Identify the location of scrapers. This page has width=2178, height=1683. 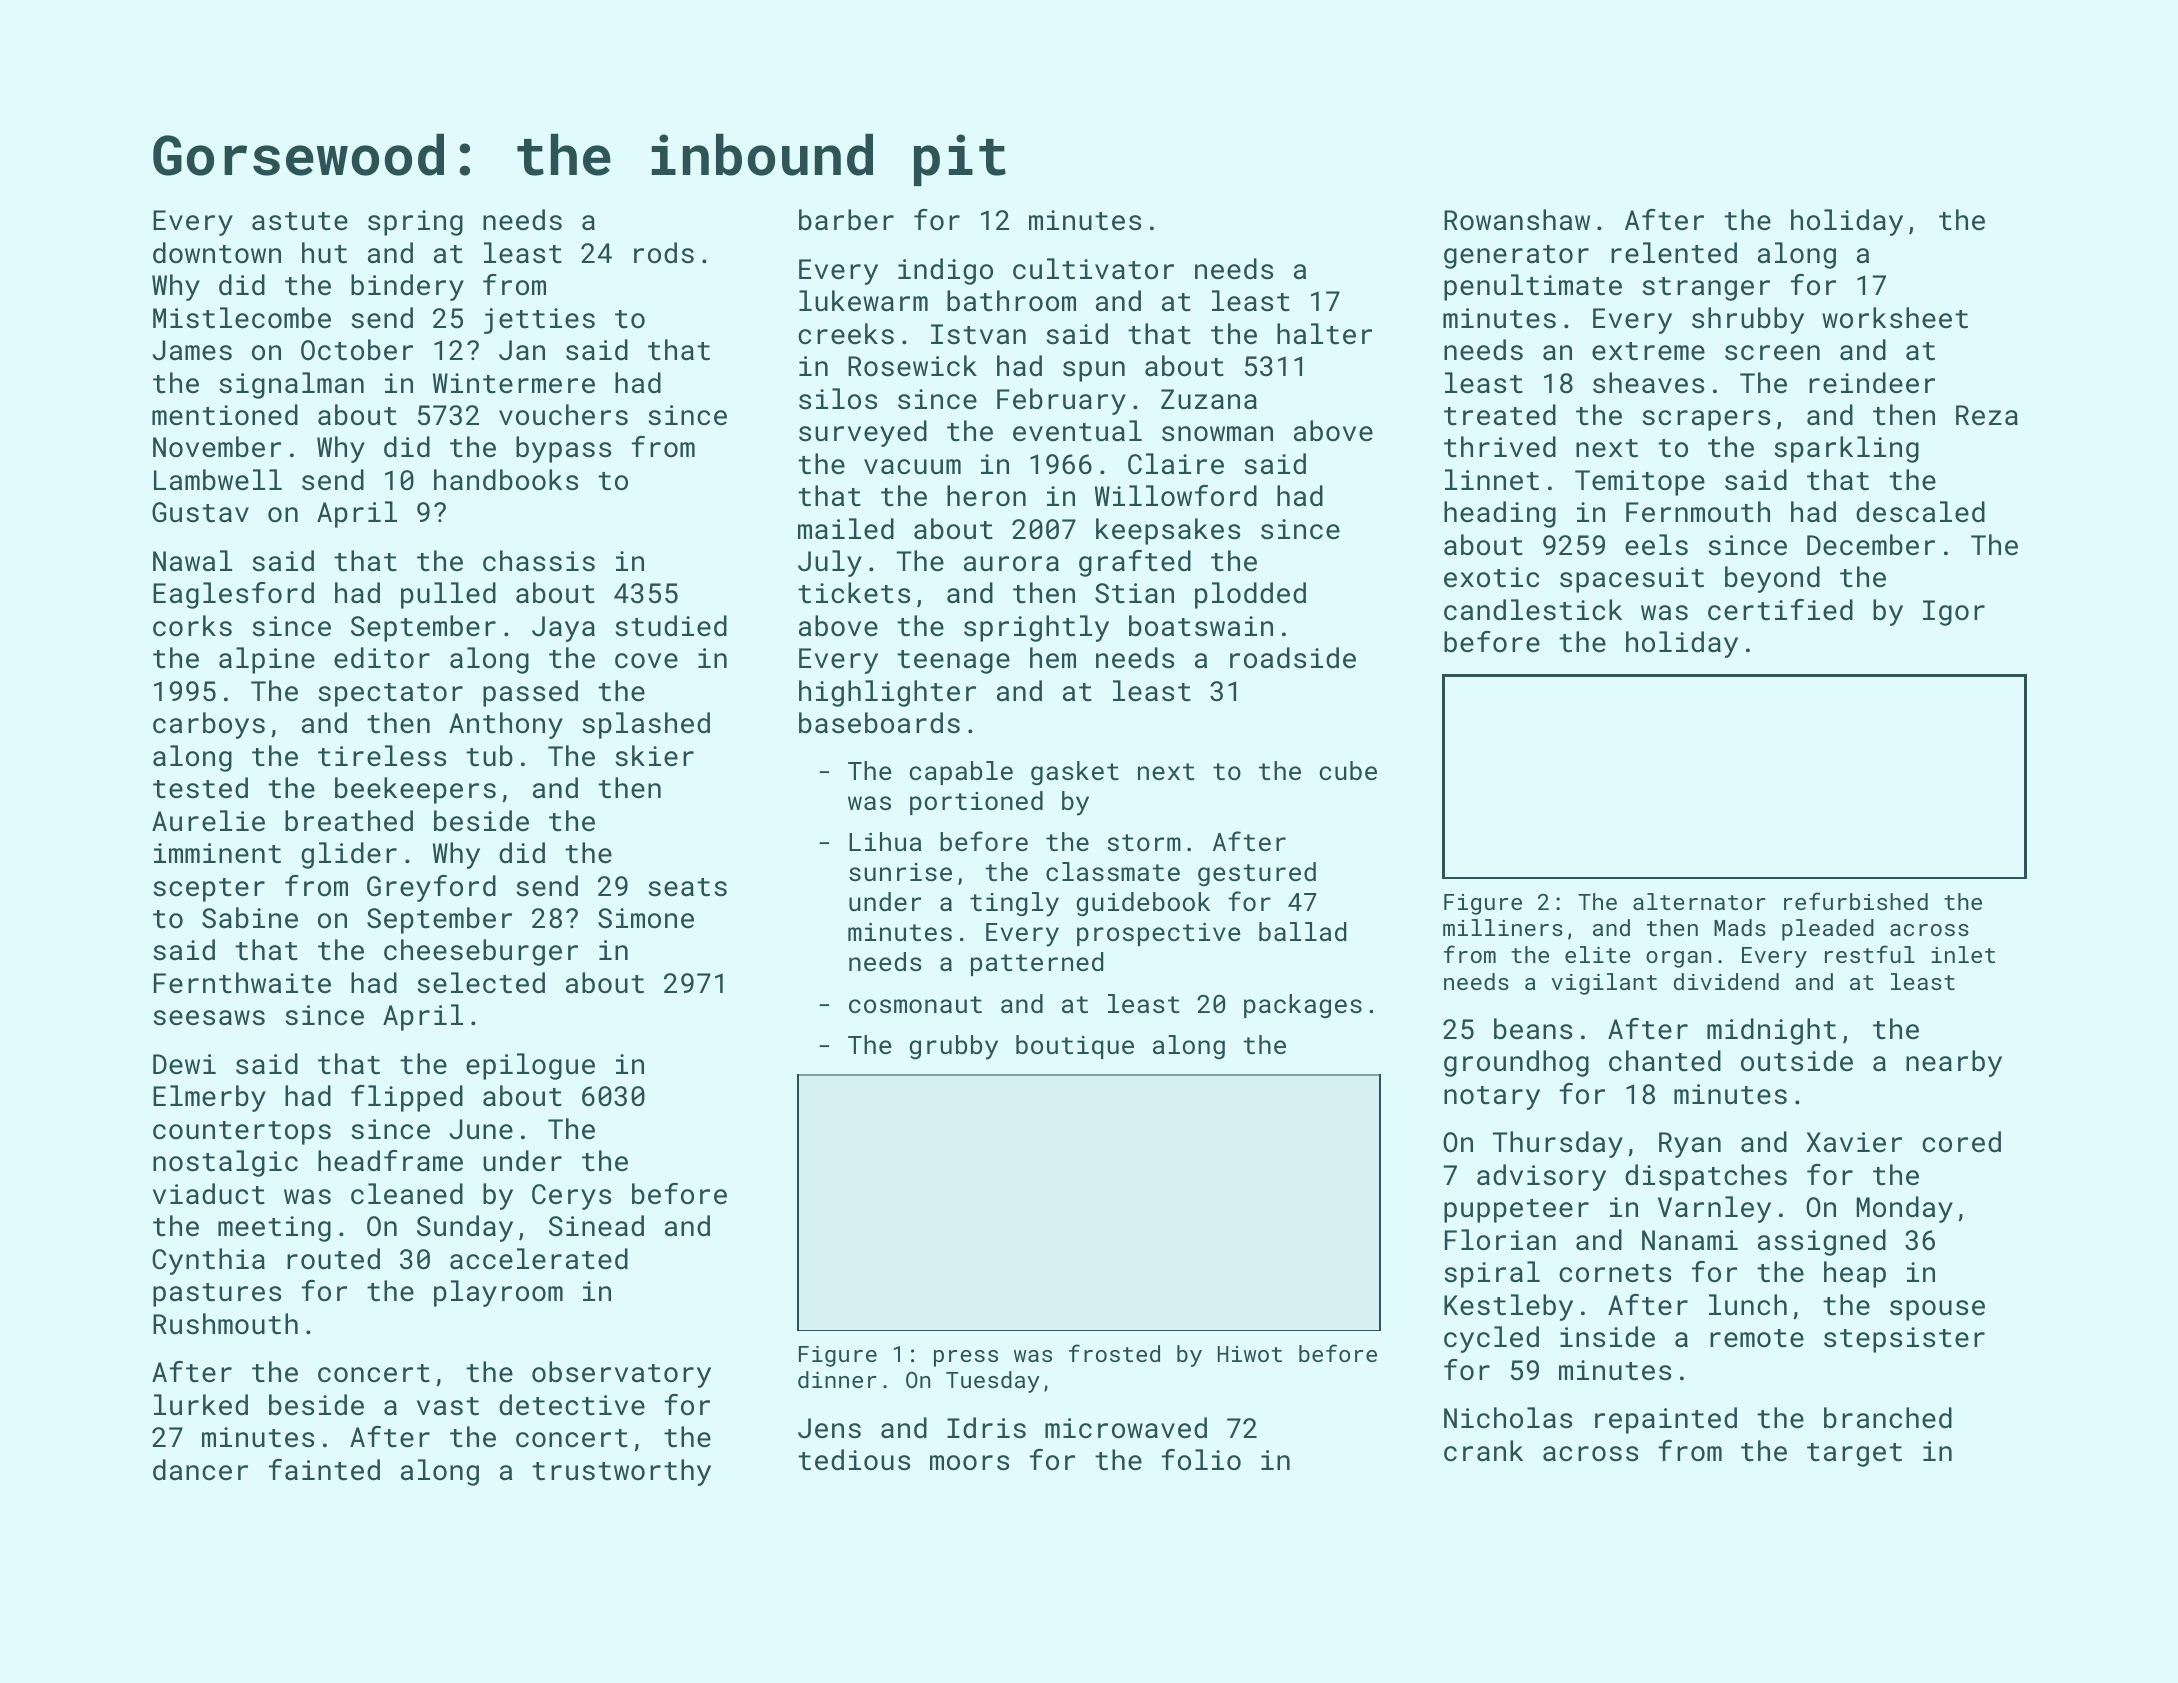
(1706, 420).
